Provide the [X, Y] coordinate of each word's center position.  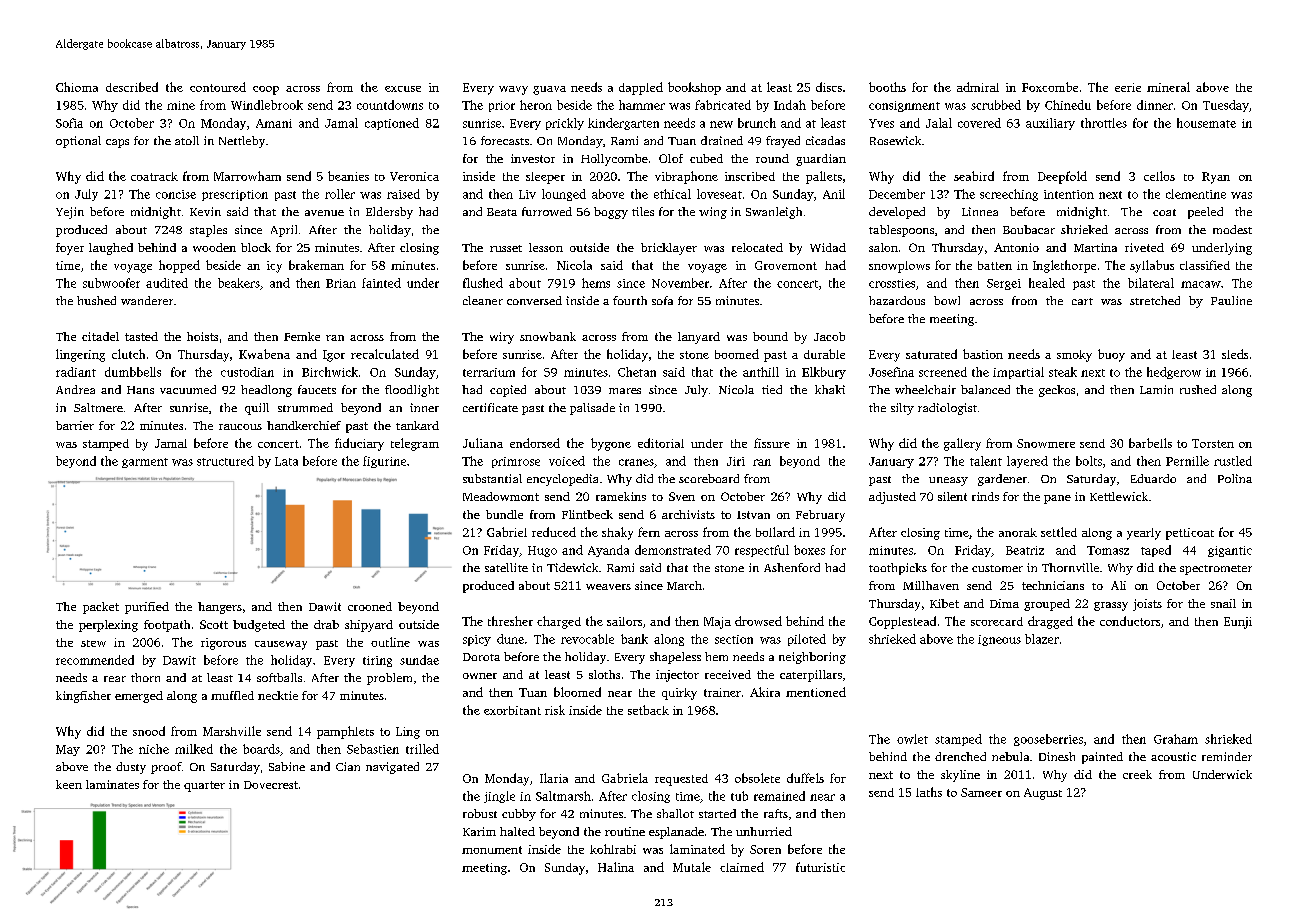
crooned [370, 606]
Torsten [1213, 443]
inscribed [750, 176]
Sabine [287, 766]
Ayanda [608, 551]
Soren [765, 849]
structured [225, 461]
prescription [235, 195]
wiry [502, 338]
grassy [1111, 606]
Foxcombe [1050, 87]
